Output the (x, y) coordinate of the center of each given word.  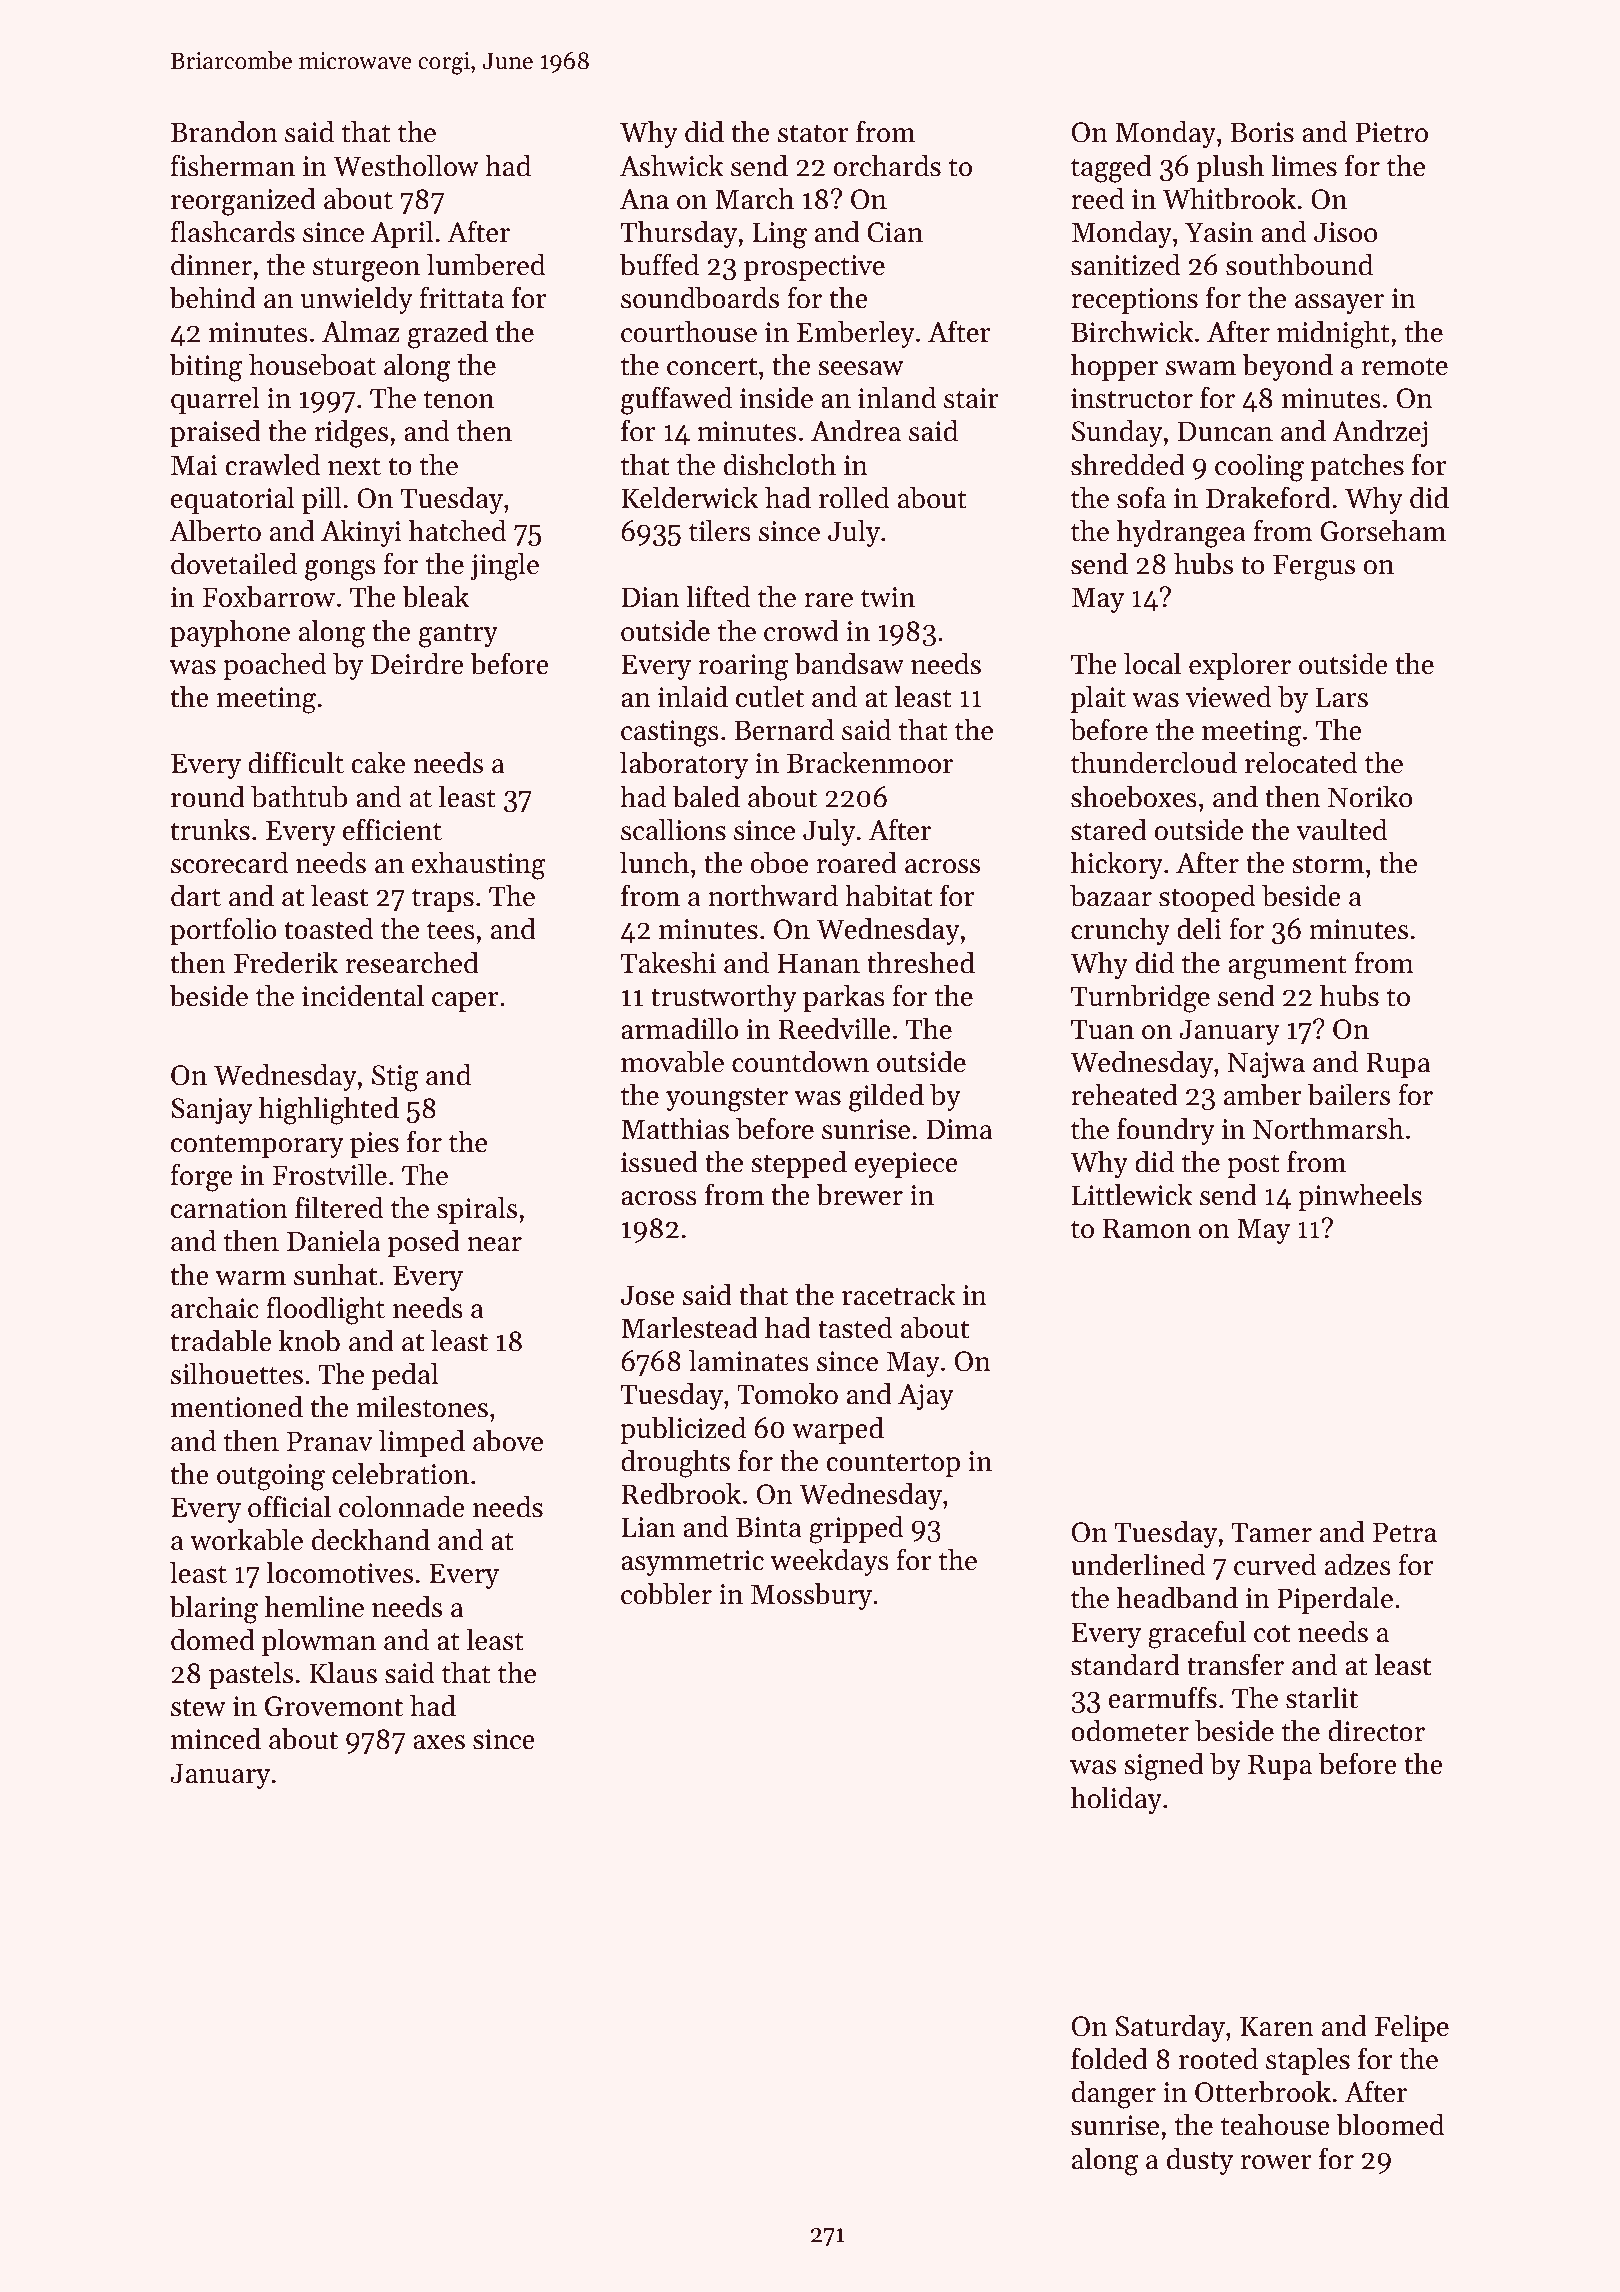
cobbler (666, 1594)
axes (439, 1742)
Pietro (1392, 132)
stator (813, 133)
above (508, 1441)
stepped (799, 1164)
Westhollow (406, 166)
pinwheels (1360, 1197)
